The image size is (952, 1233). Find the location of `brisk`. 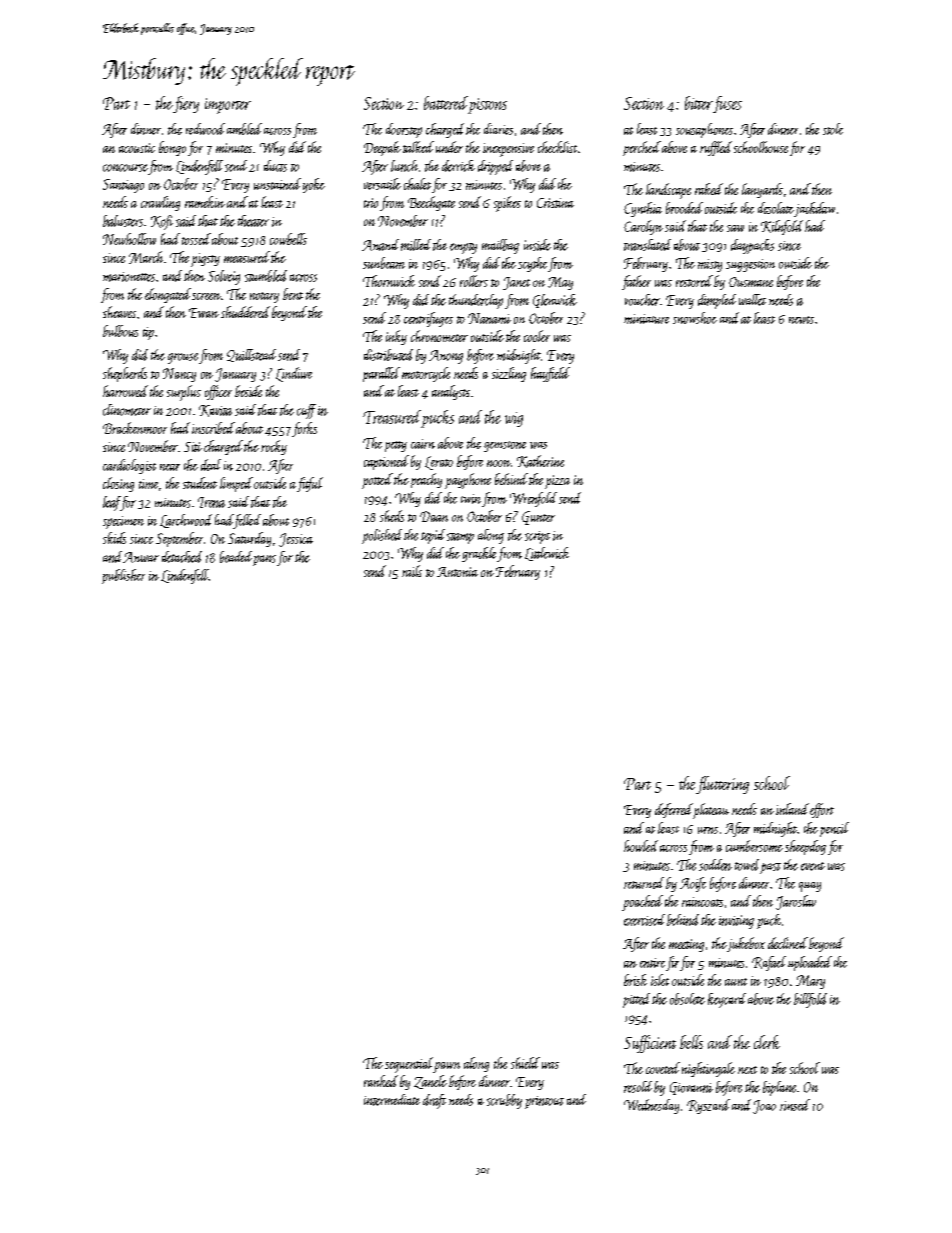

brisk is located at coordinates (635, 980).
